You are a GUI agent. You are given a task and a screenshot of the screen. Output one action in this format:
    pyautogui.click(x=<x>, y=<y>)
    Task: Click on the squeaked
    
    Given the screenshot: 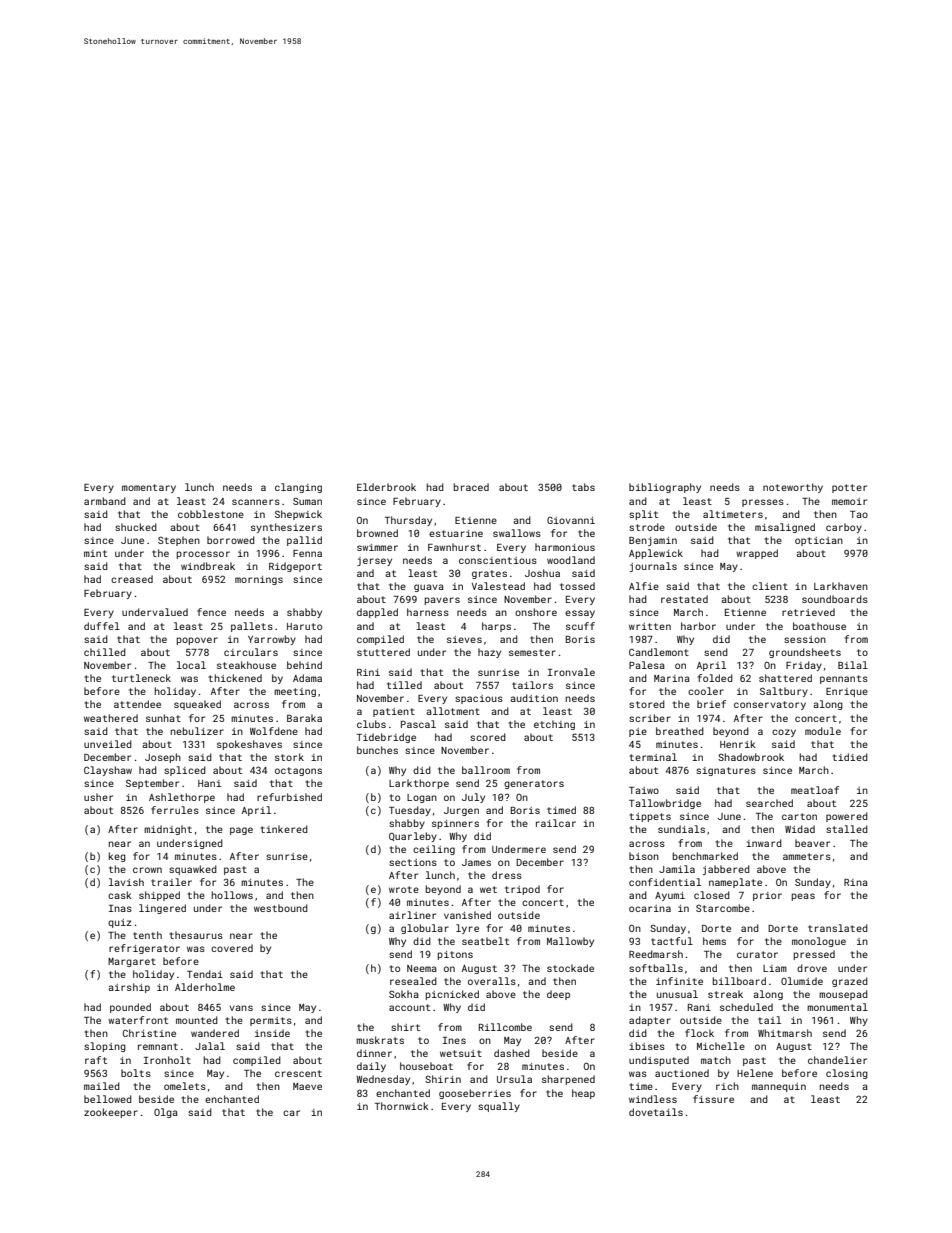 What is the action you would take?
    pyautogui.click(x=197, y=705)
